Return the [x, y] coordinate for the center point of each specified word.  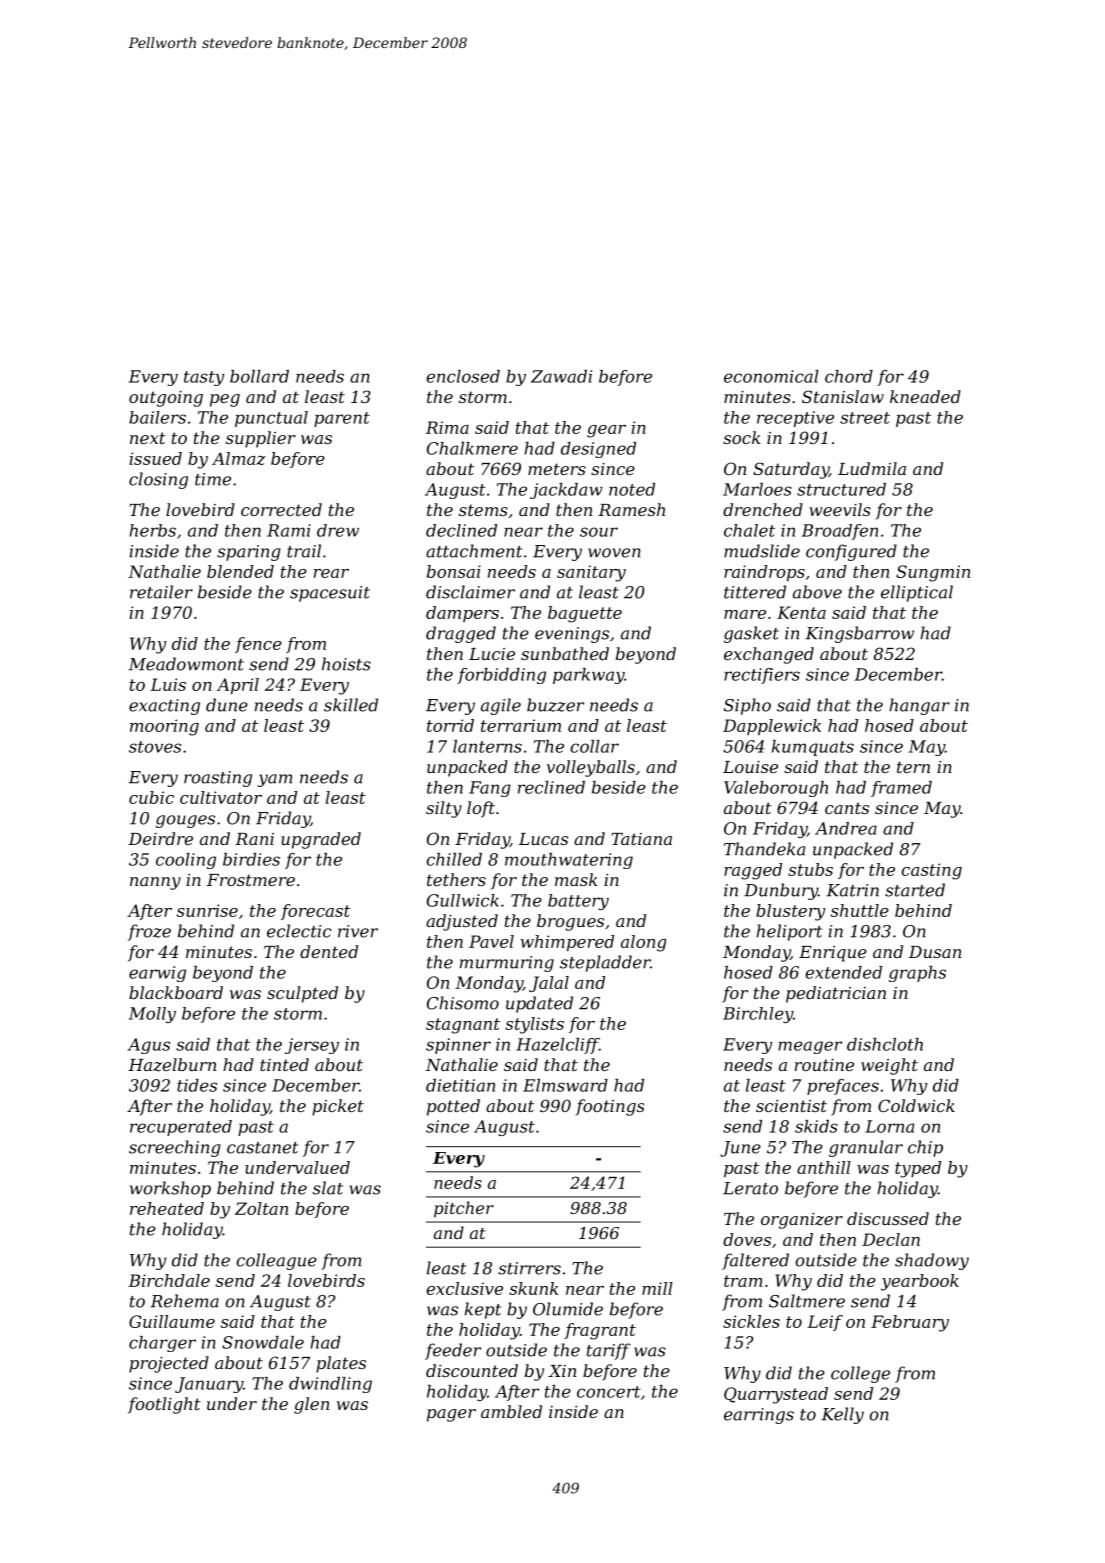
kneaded [925, 396]
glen [311, 1405]
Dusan [935, 952]
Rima [447, 427]
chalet [749, 530]
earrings [759, 1416]
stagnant [463, 1026]
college [860, 1374]
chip [925, 1148]
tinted [284, 1064]
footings [610, 1107]
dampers [462, 614]
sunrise [207, 910]
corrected [281, 509]
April [238, 686]
